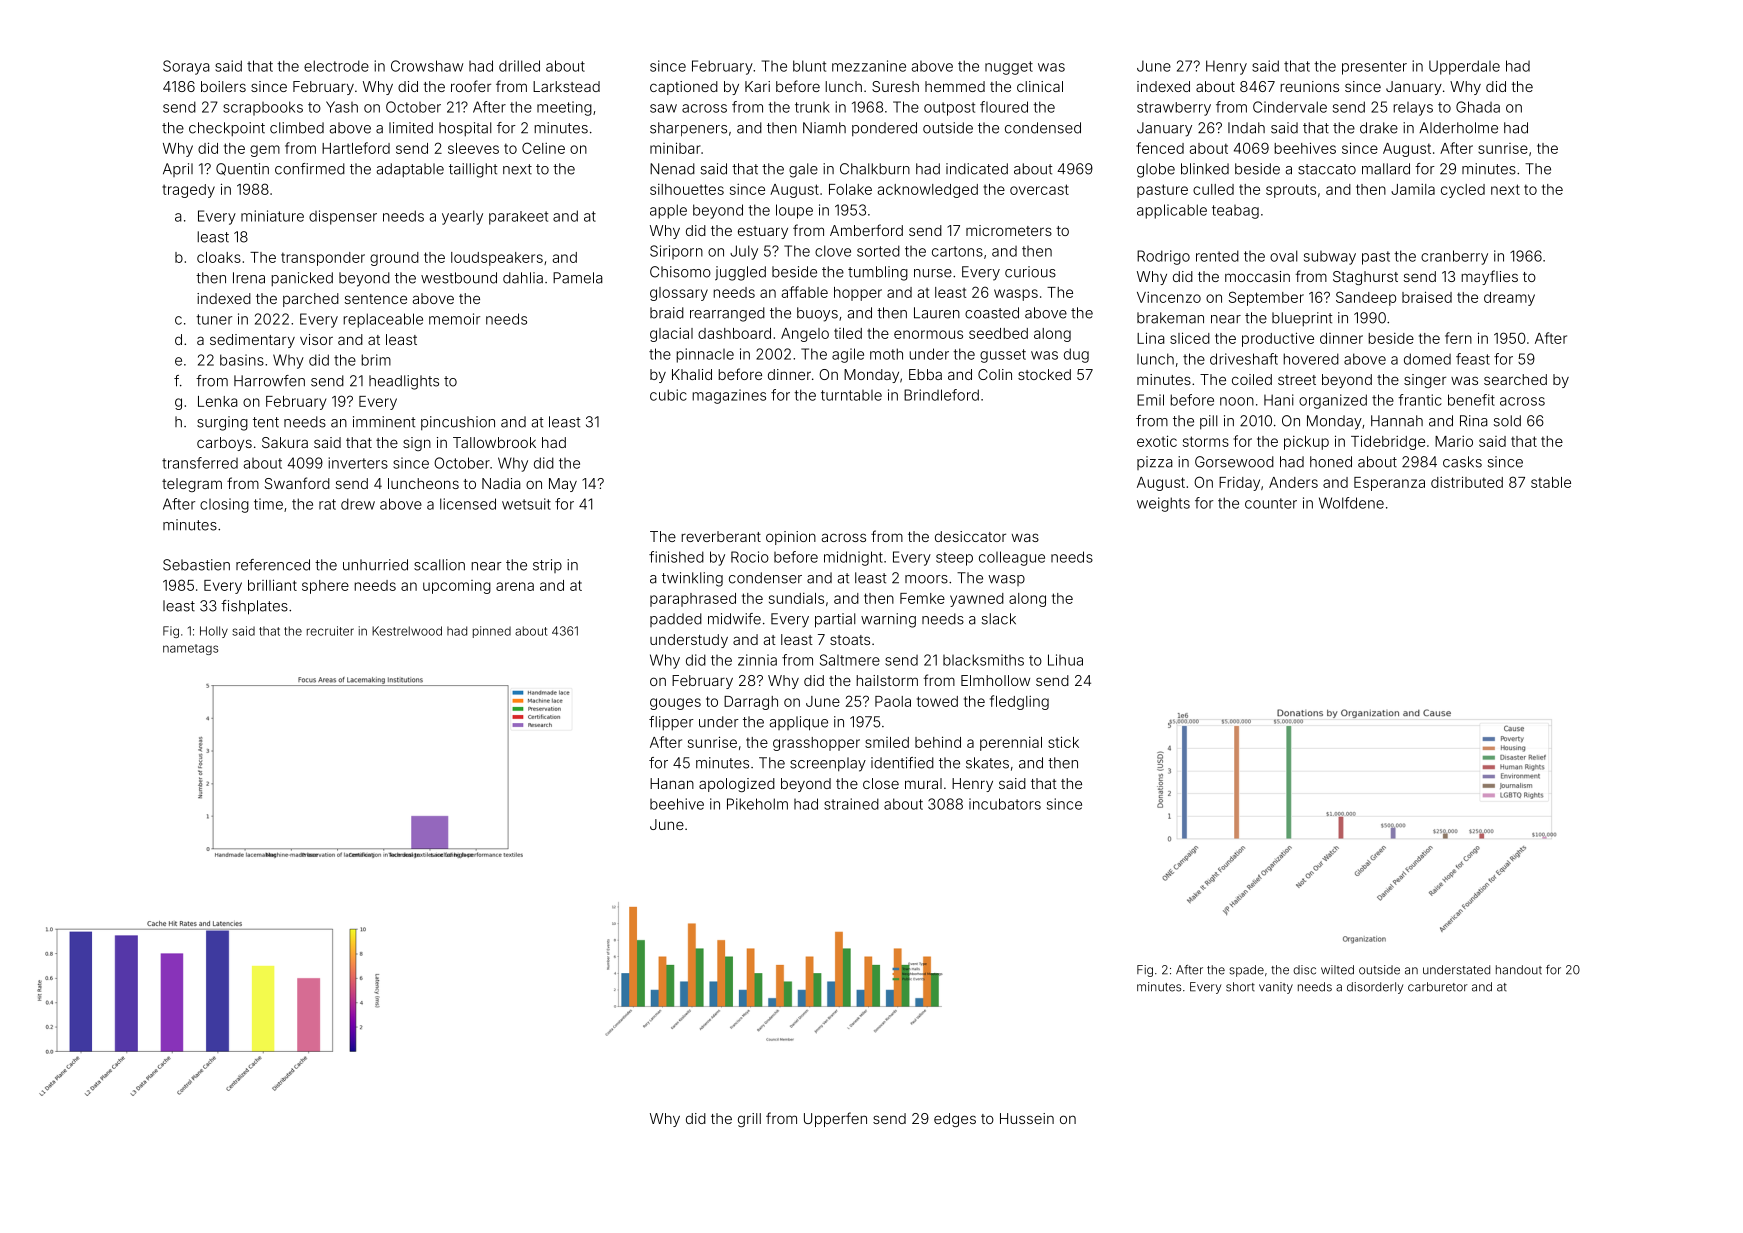 Image resolution: width=1743 pixels, height=1233 pixels. What do you see at coordinates (1374, 68) in the screenshot?
I see `presenter` at bounding box center [1374, 68].
